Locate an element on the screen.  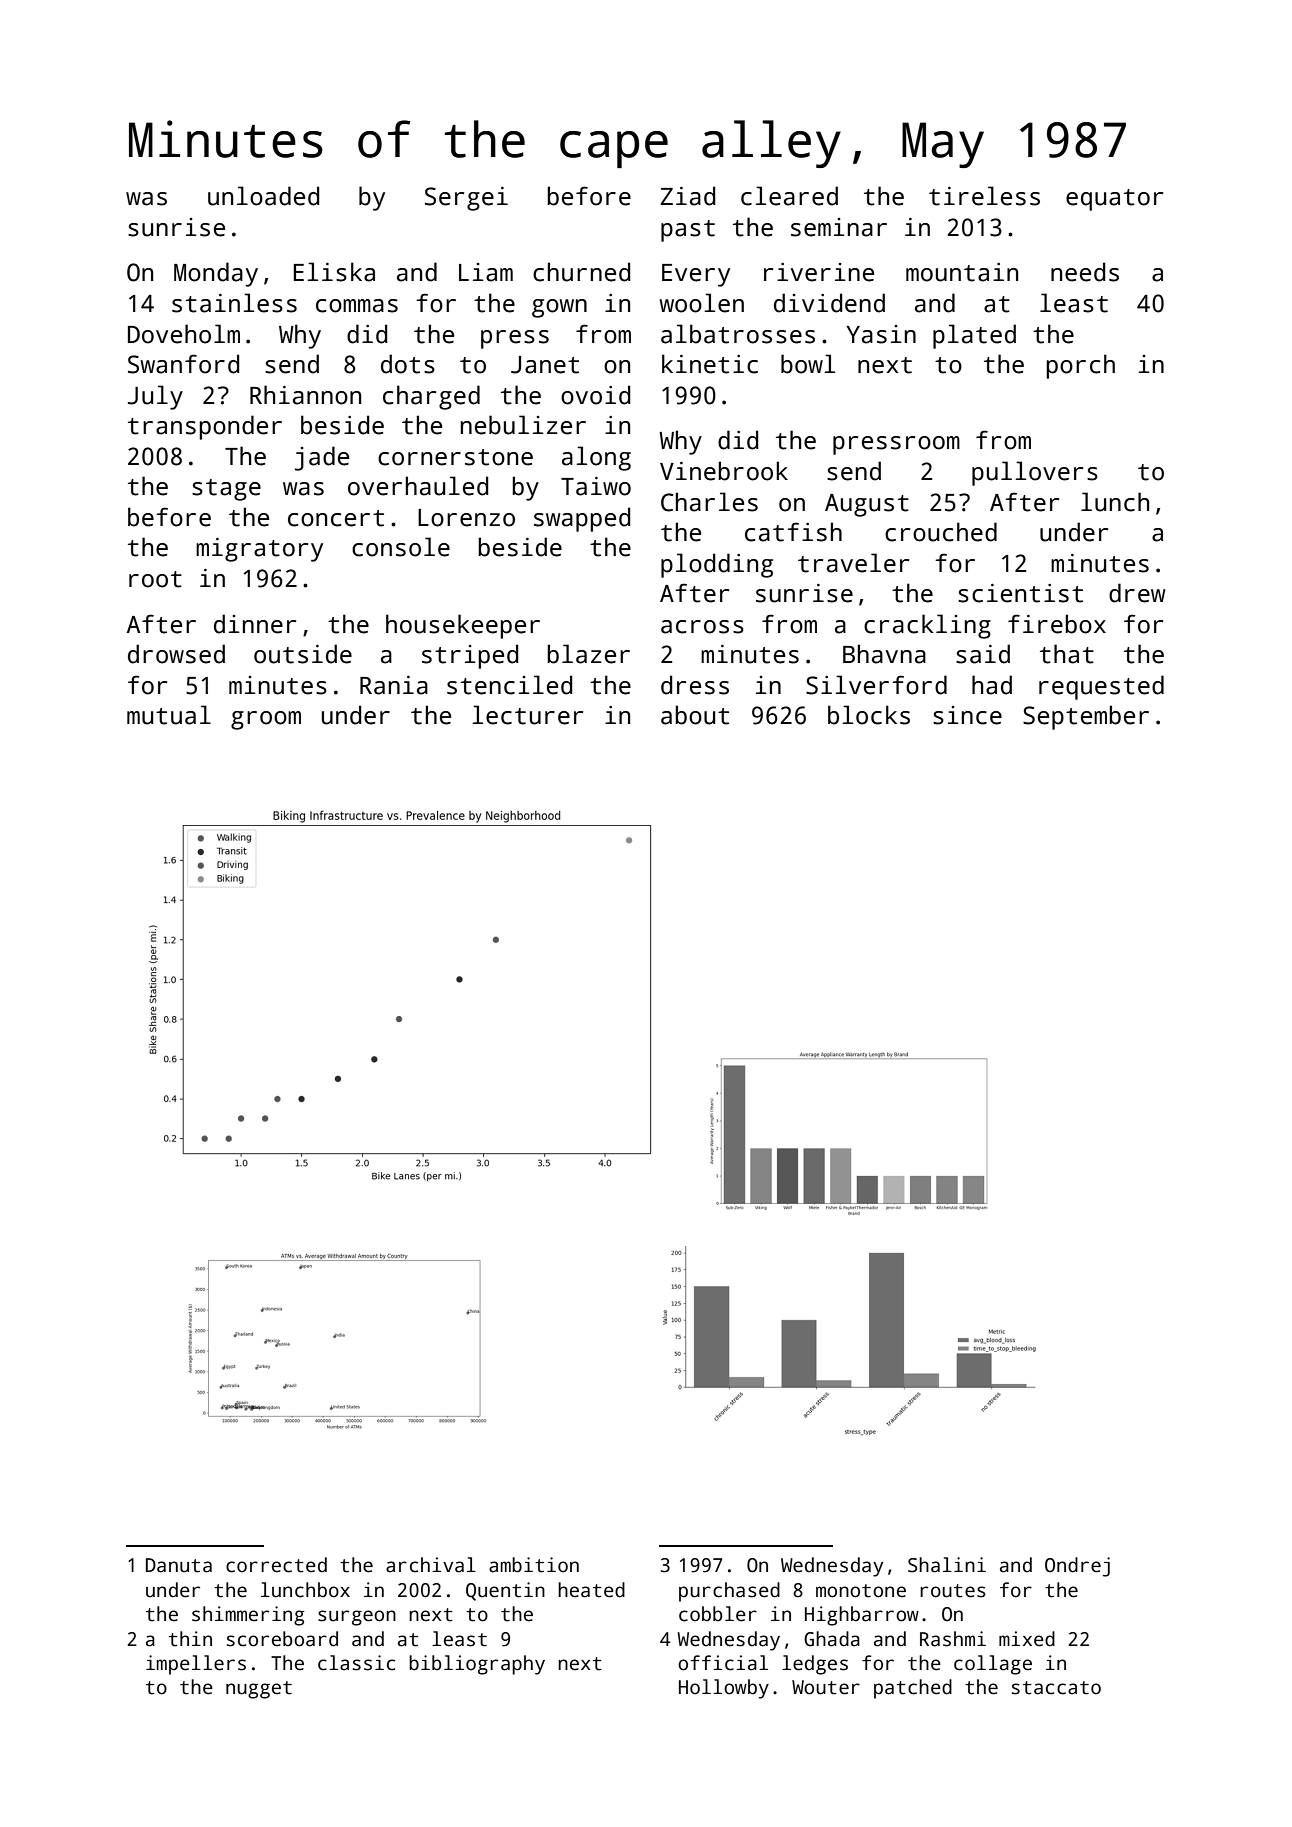
stage is located at coordinates (226, 490).
